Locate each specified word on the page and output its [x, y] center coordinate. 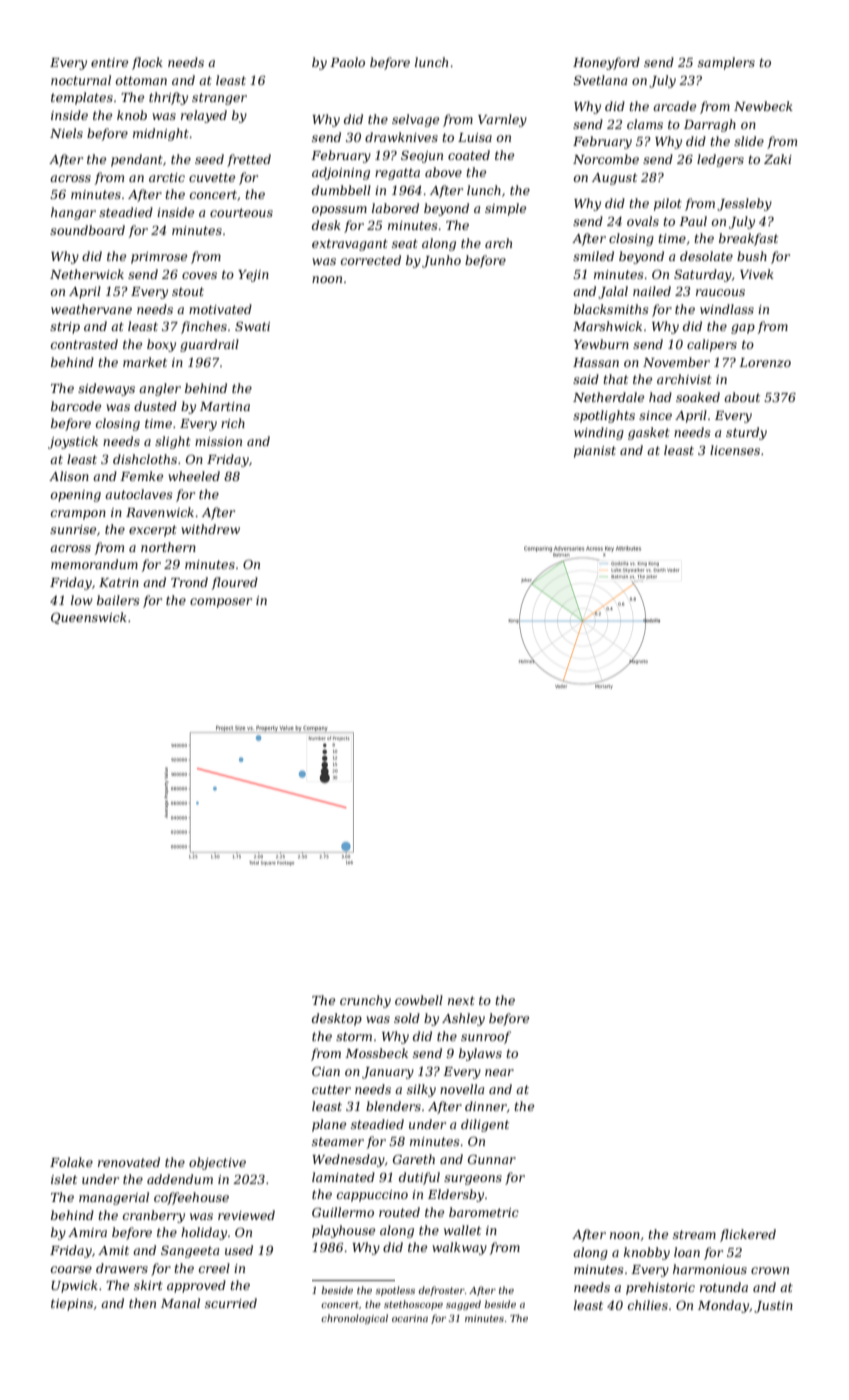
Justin [773, 1307]
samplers [726, 63]
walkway [459, 1248]
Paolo [347, 62]
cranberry [154, 1216]
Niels [66, 133]
